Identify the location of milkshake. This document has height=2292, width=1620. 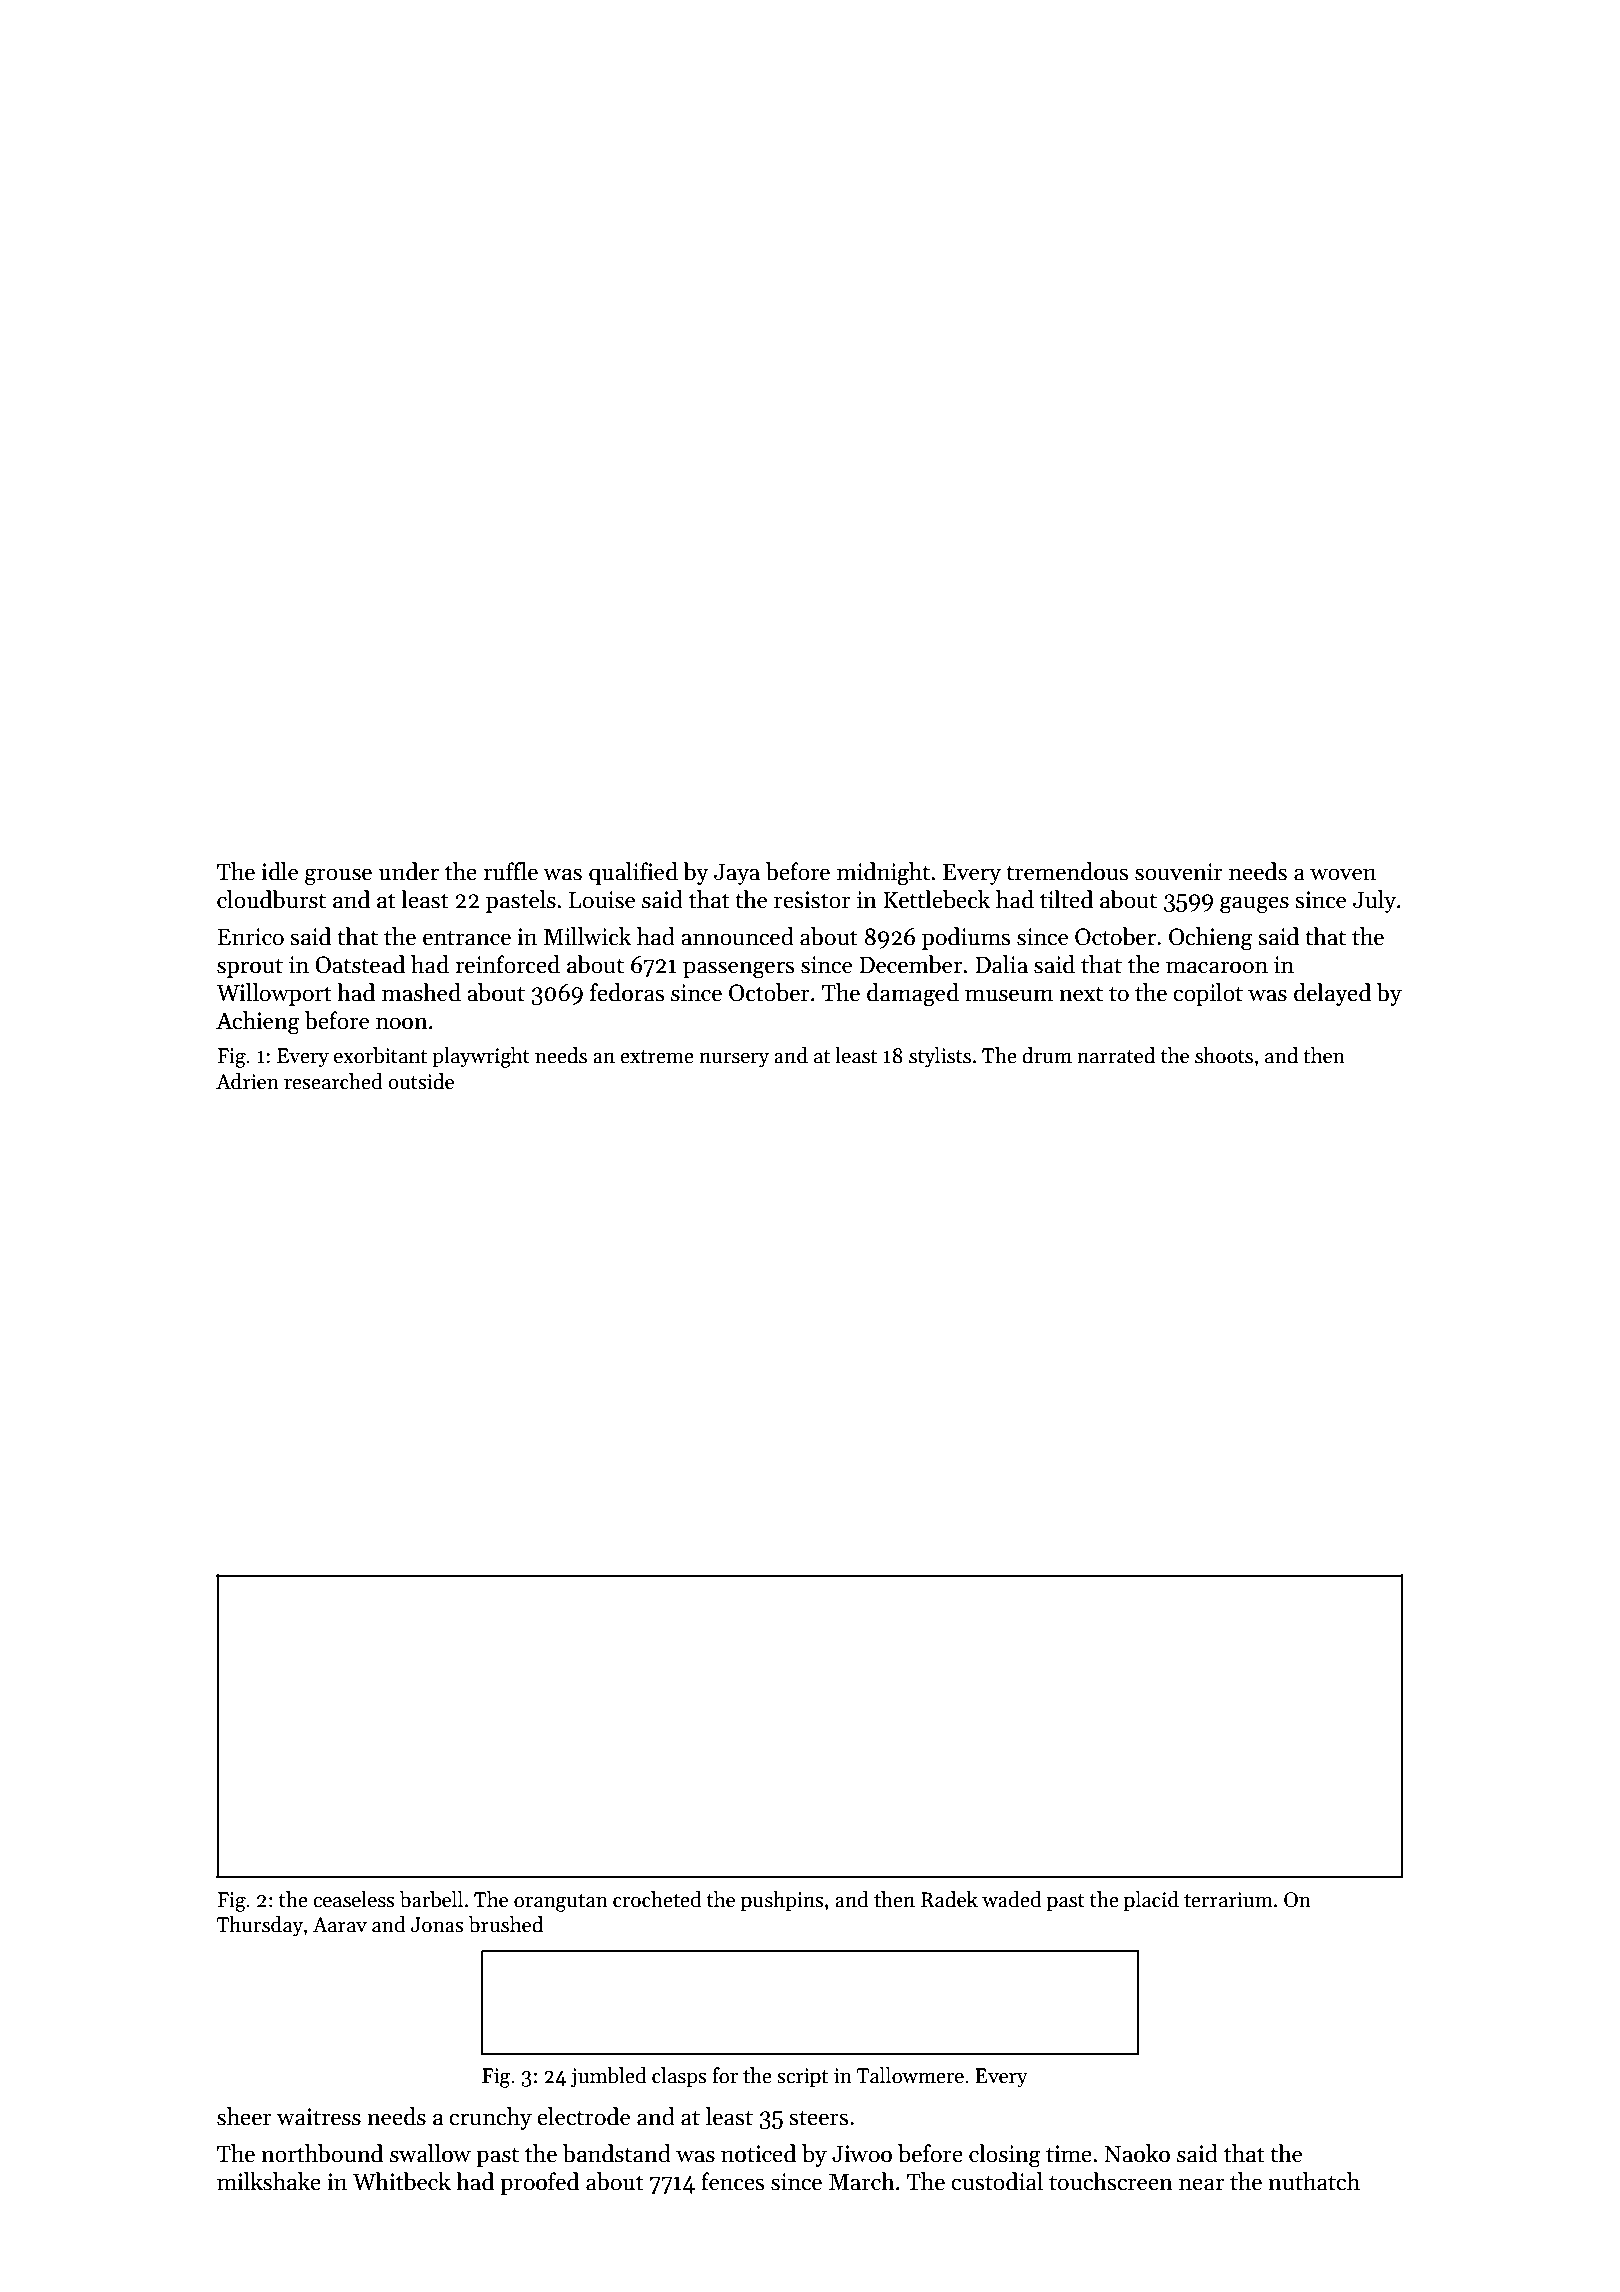
(269, 2181).
